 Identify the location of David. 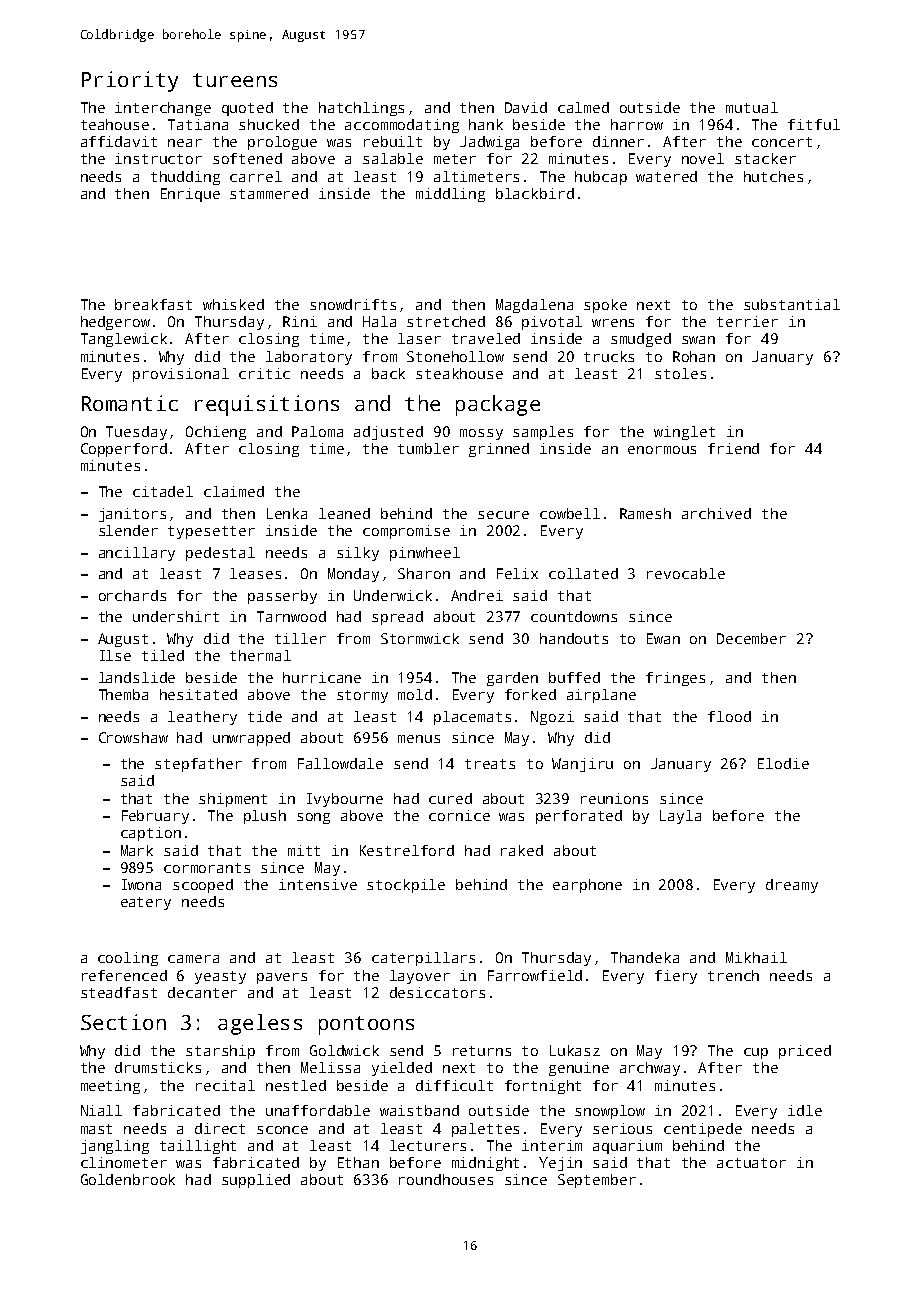
(526, 107).
